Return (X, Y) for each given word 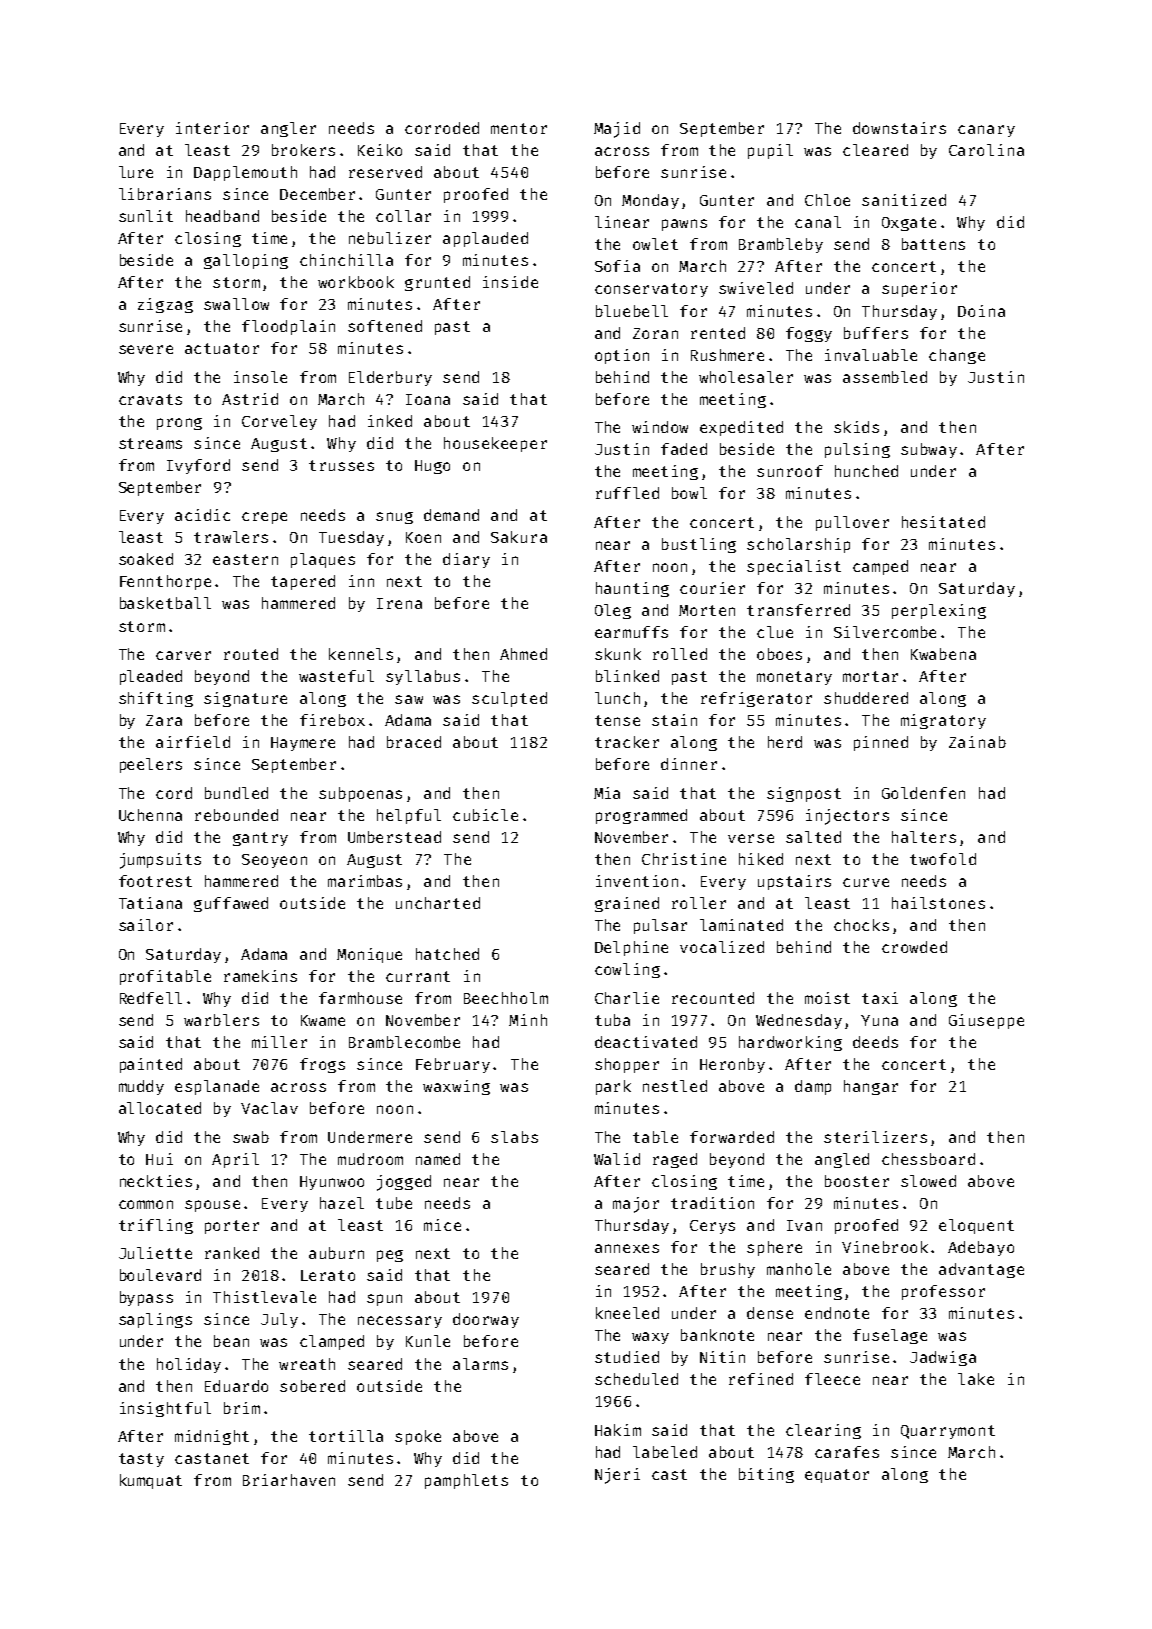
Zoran (655, 333)
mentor (519, 128)
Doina (981, 311)
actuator (222, 348)
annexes (627, 1248)
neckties (156, 1181)
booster (857, 1181)
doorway (486, 1320)
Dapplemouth (245, 173)
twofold (943, 859)
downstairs (899, 128)
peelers (151, 765)
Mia (607, 793)
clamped (332, 1342)
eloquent (976, 1226)
